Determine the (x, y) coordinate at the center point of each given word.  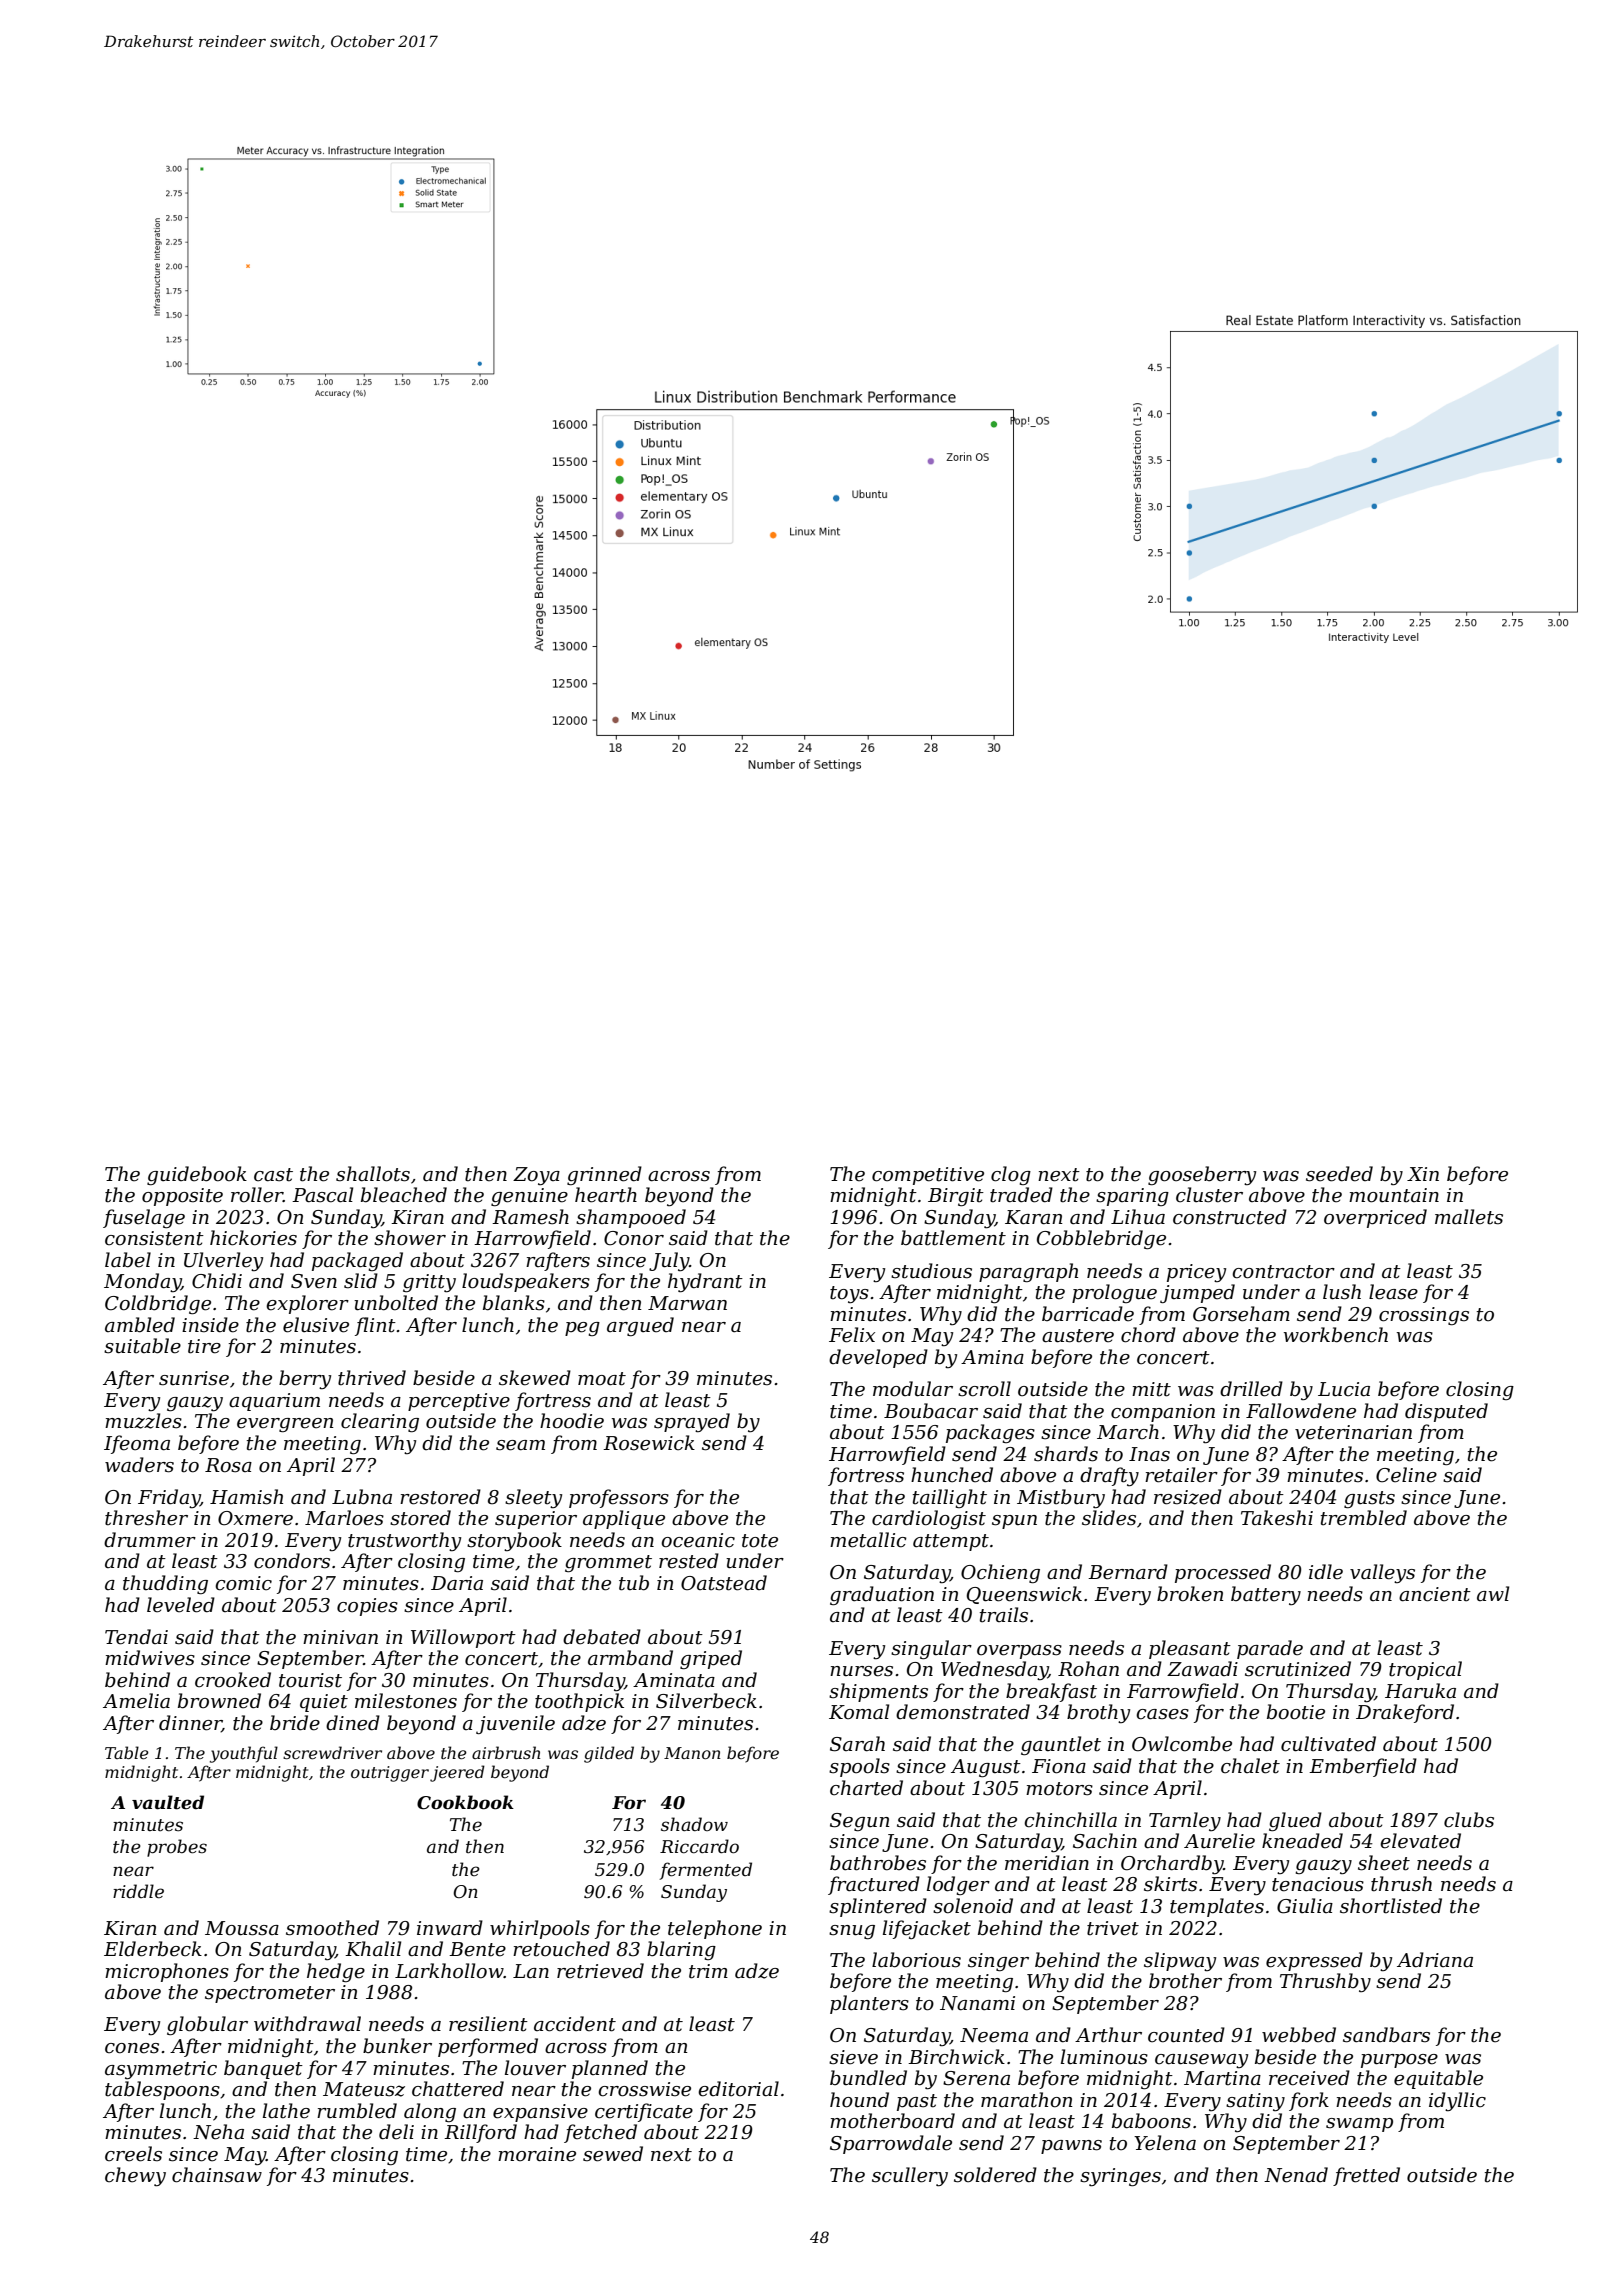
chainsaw (217, 2175)
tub (634, 1583)
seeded (1339, 1174)
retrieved (600, 1971)
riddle (138, 1891)
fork (1309, 2101)
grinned (604, 1175)
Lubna (362, 1497)
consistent (154, 1238)
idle (1326, 1572)
